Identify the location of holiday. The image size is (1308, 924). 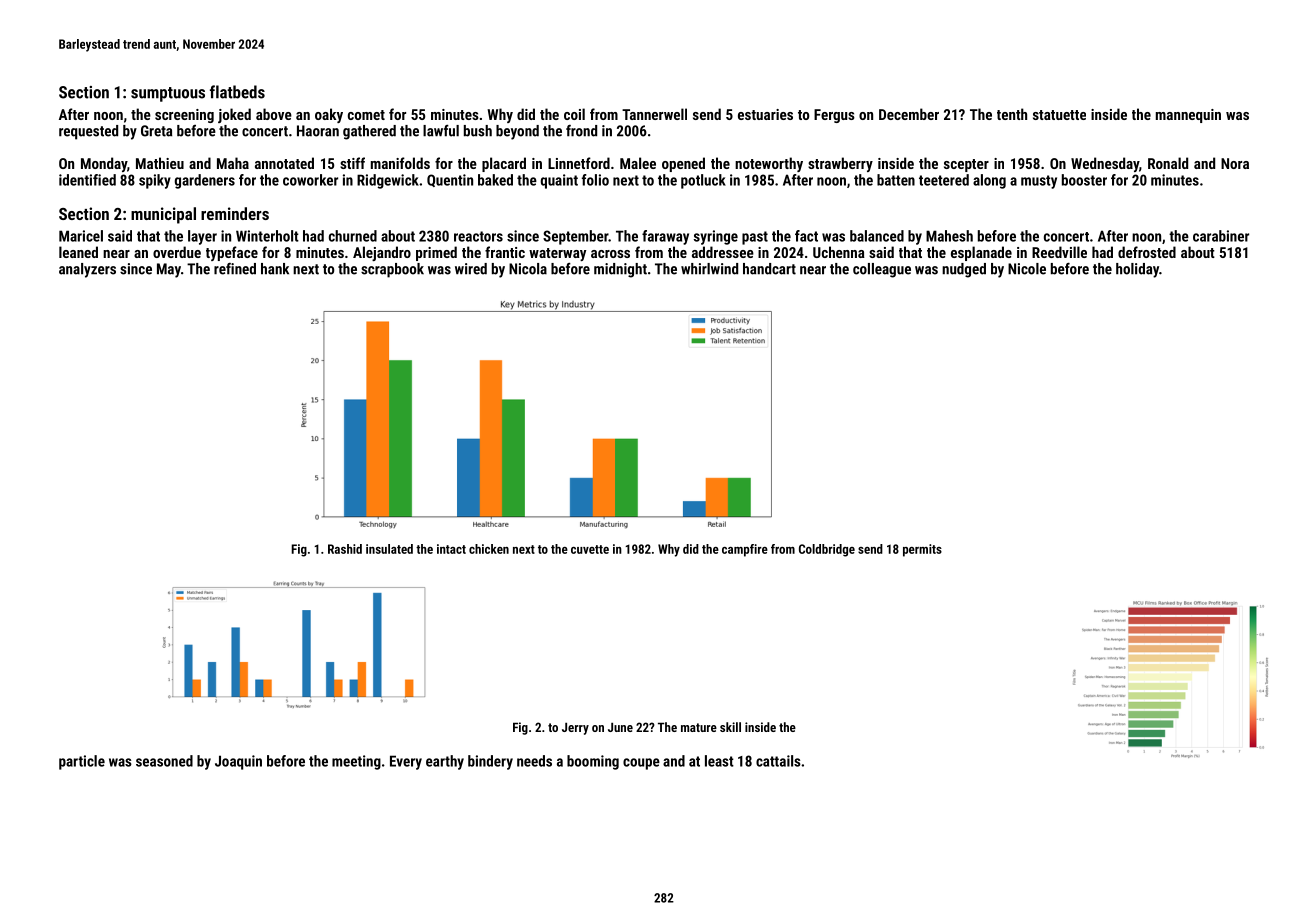
(1137, 270).
